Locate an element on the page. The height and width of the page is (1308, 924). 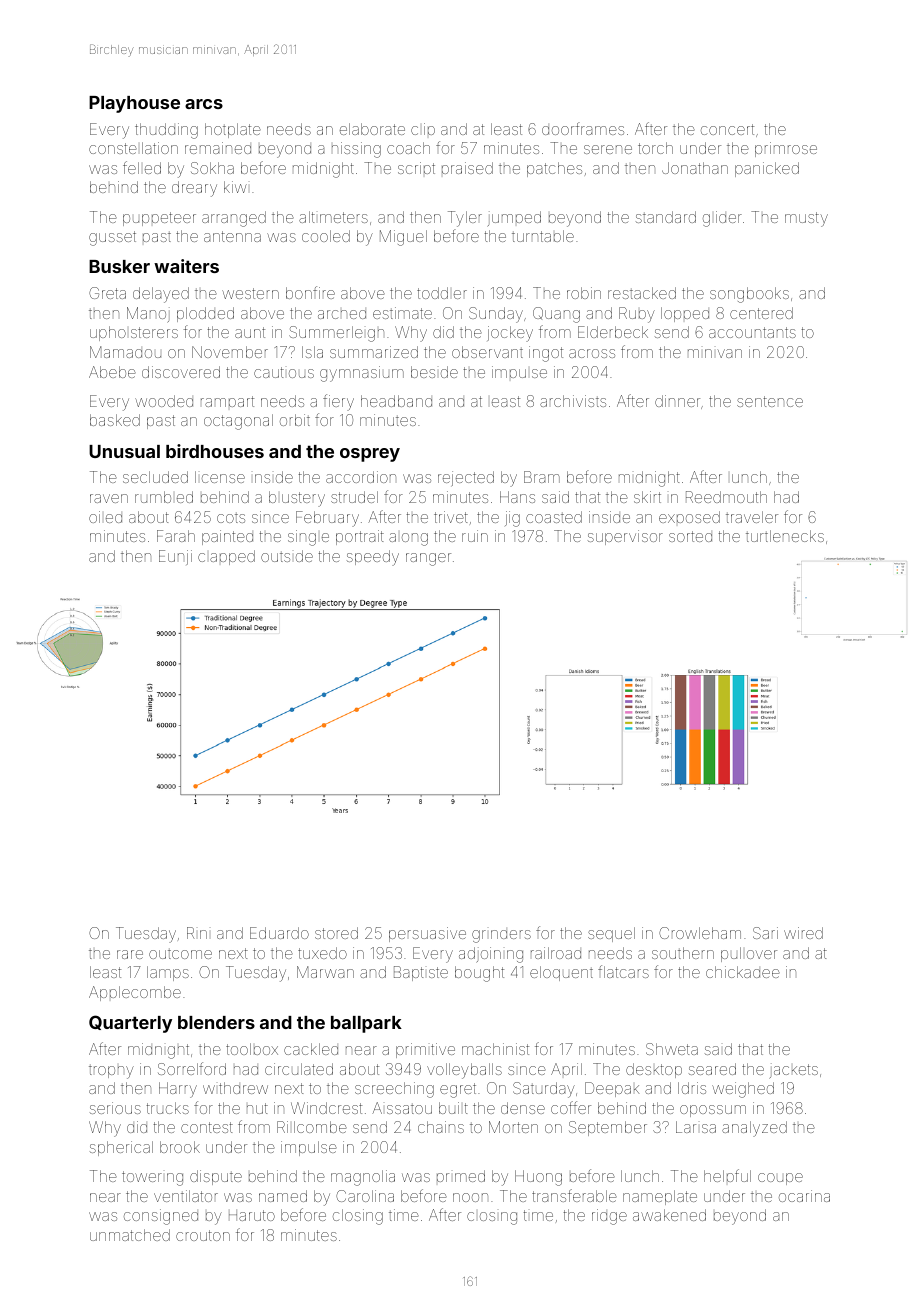
Sari is located at coordinates (765, 933).
